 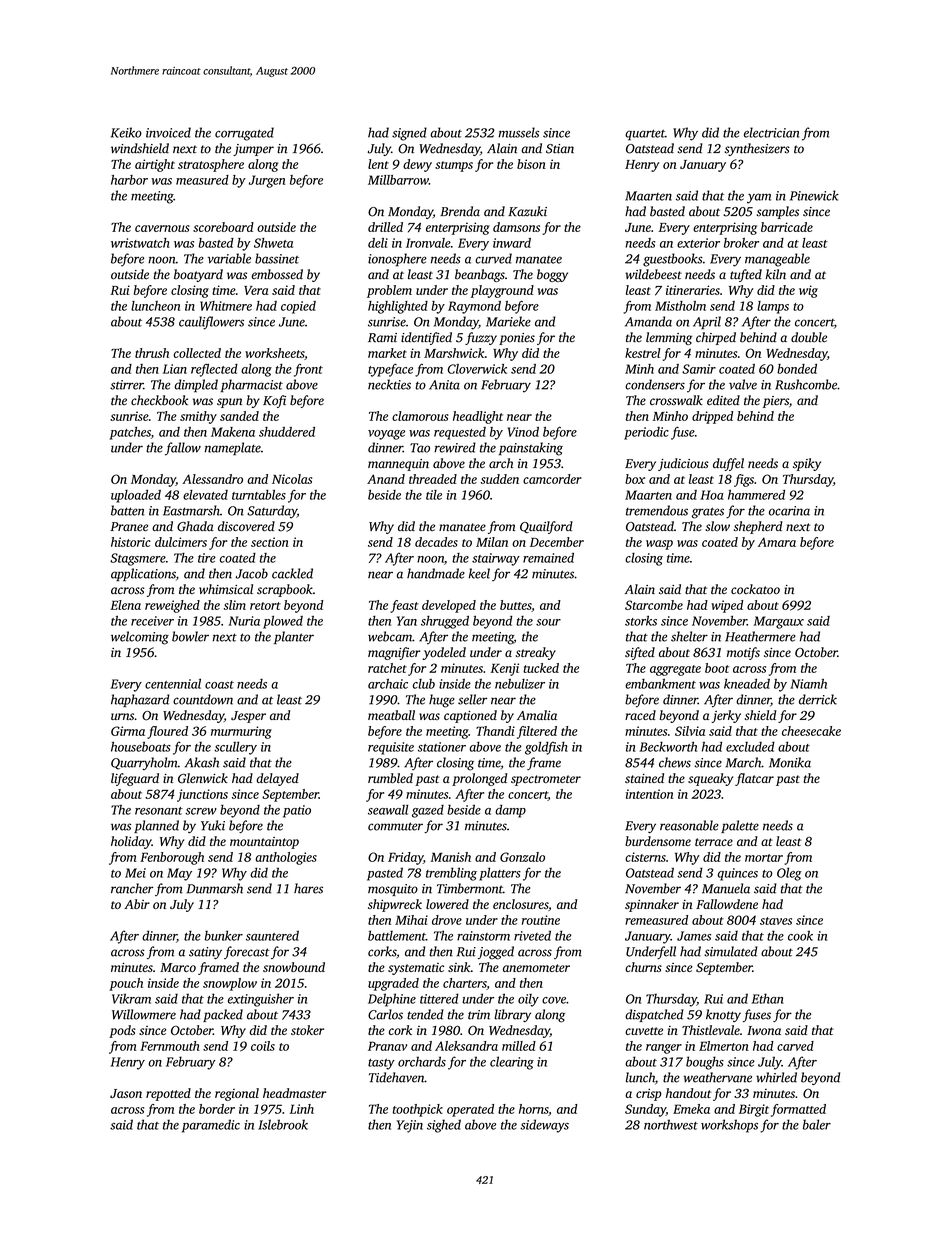 What do you see at coordinates (140, 638) in the page?
I see `welcoming` at bounding box center [140, 638].
